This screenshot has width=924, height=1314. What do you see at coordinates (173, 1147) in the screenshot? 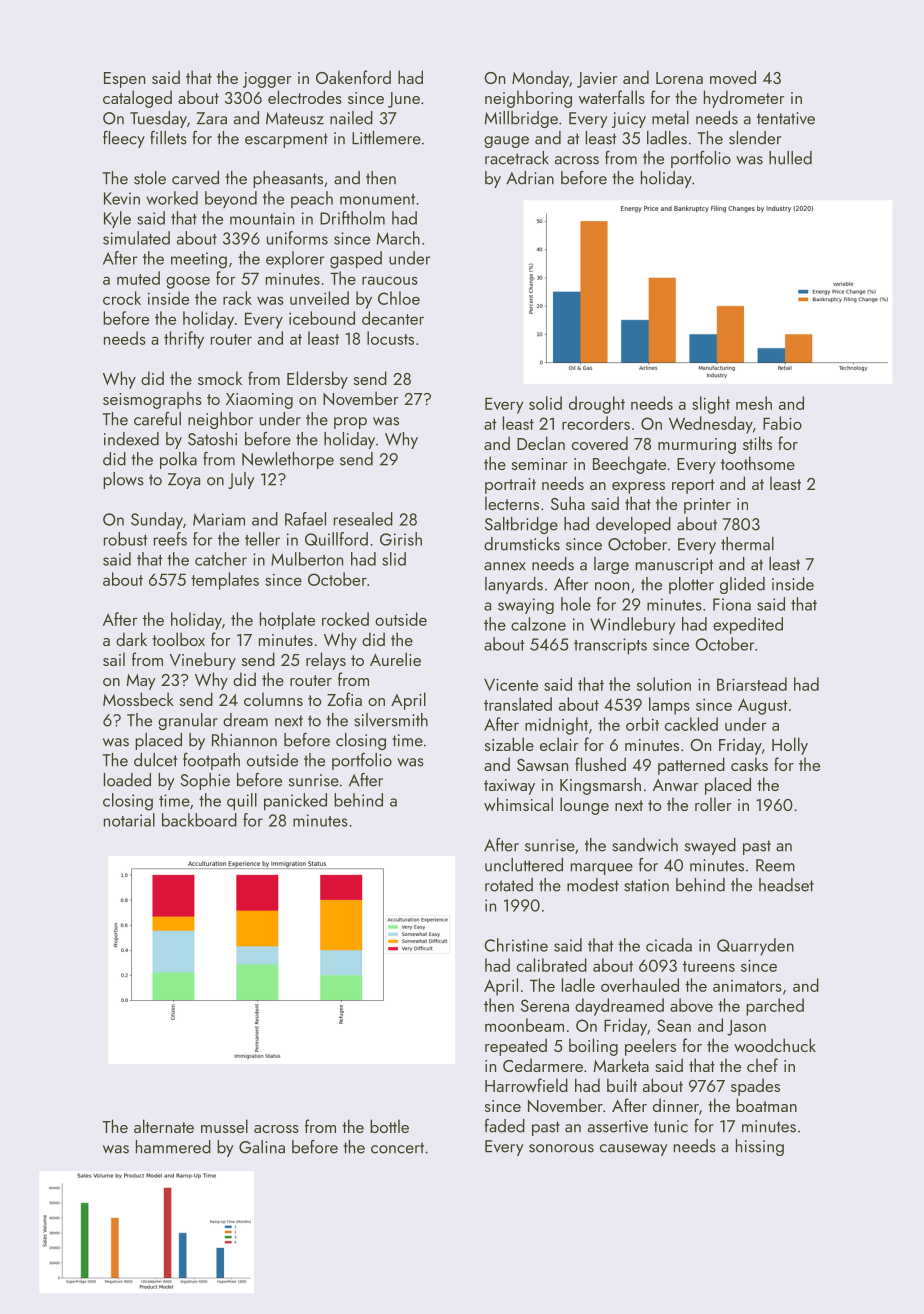
I see `hammered` at bounding box center [173, 1147].
